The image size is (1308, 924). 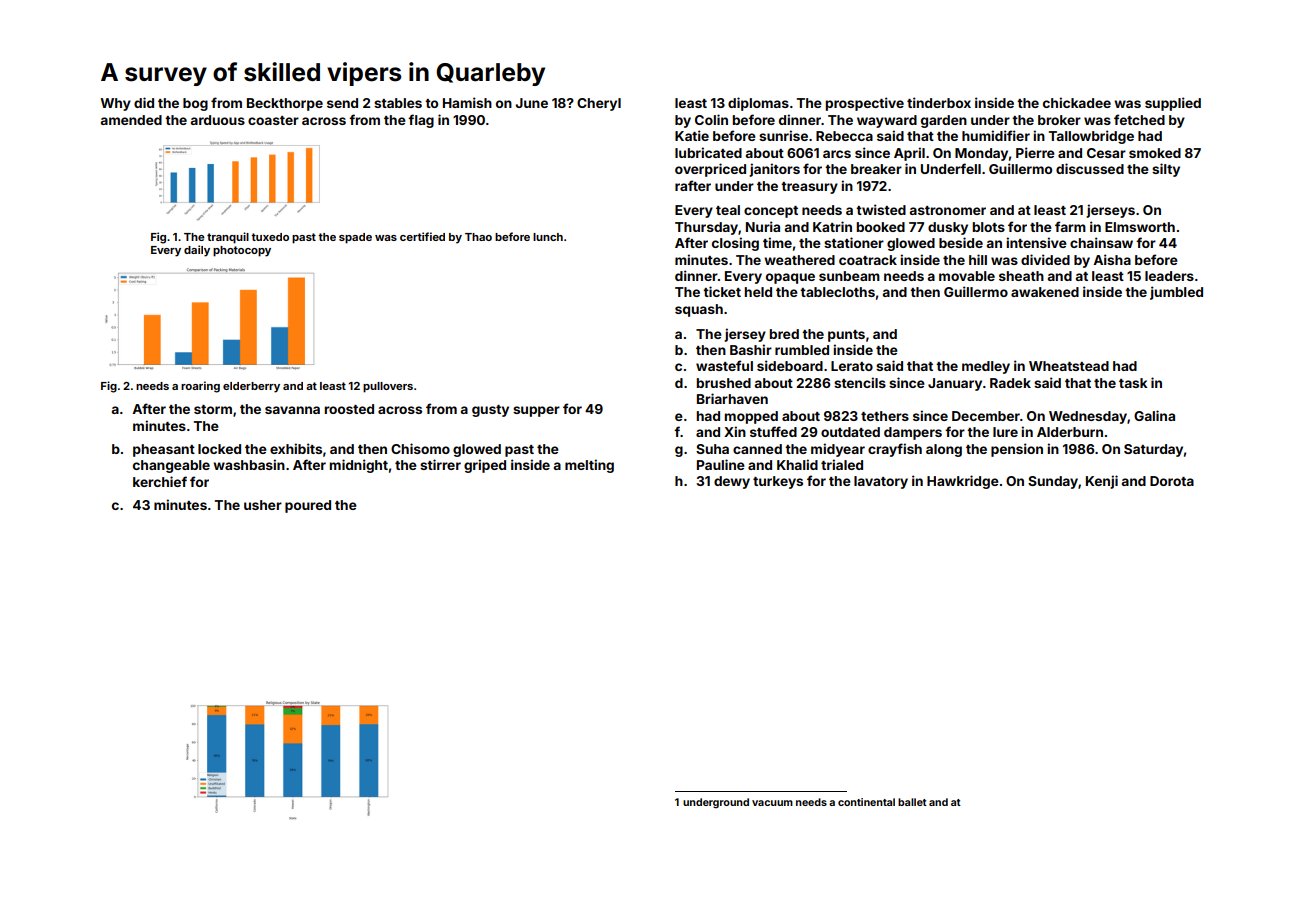 What do you see at coordinates (866, 802) in the screenshot?
I see `continental` at bounding box center [866, 802].
